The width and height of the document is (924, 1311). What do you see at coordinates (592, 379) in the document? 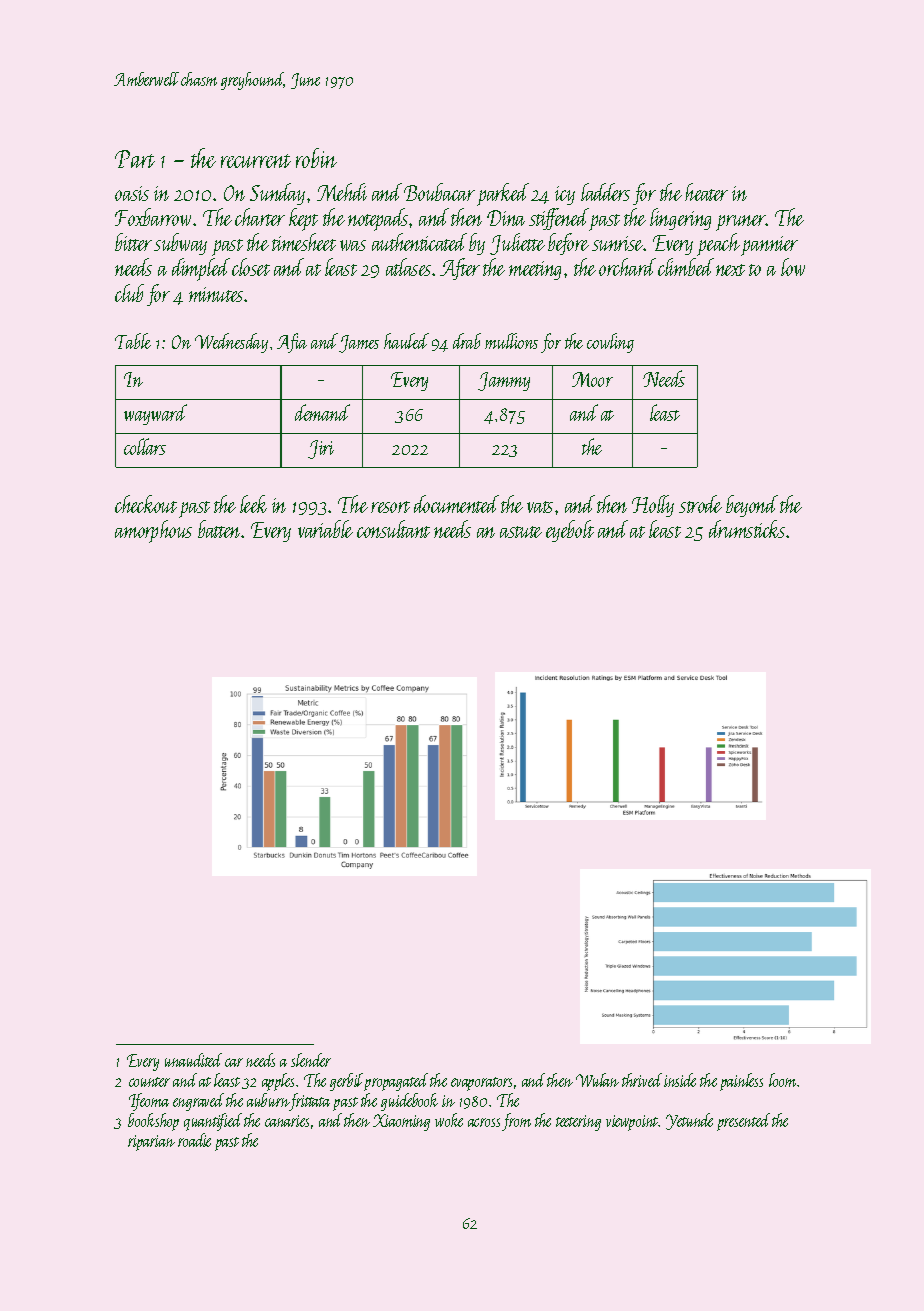
I see `Moor` at bounding box center [592, 379].
